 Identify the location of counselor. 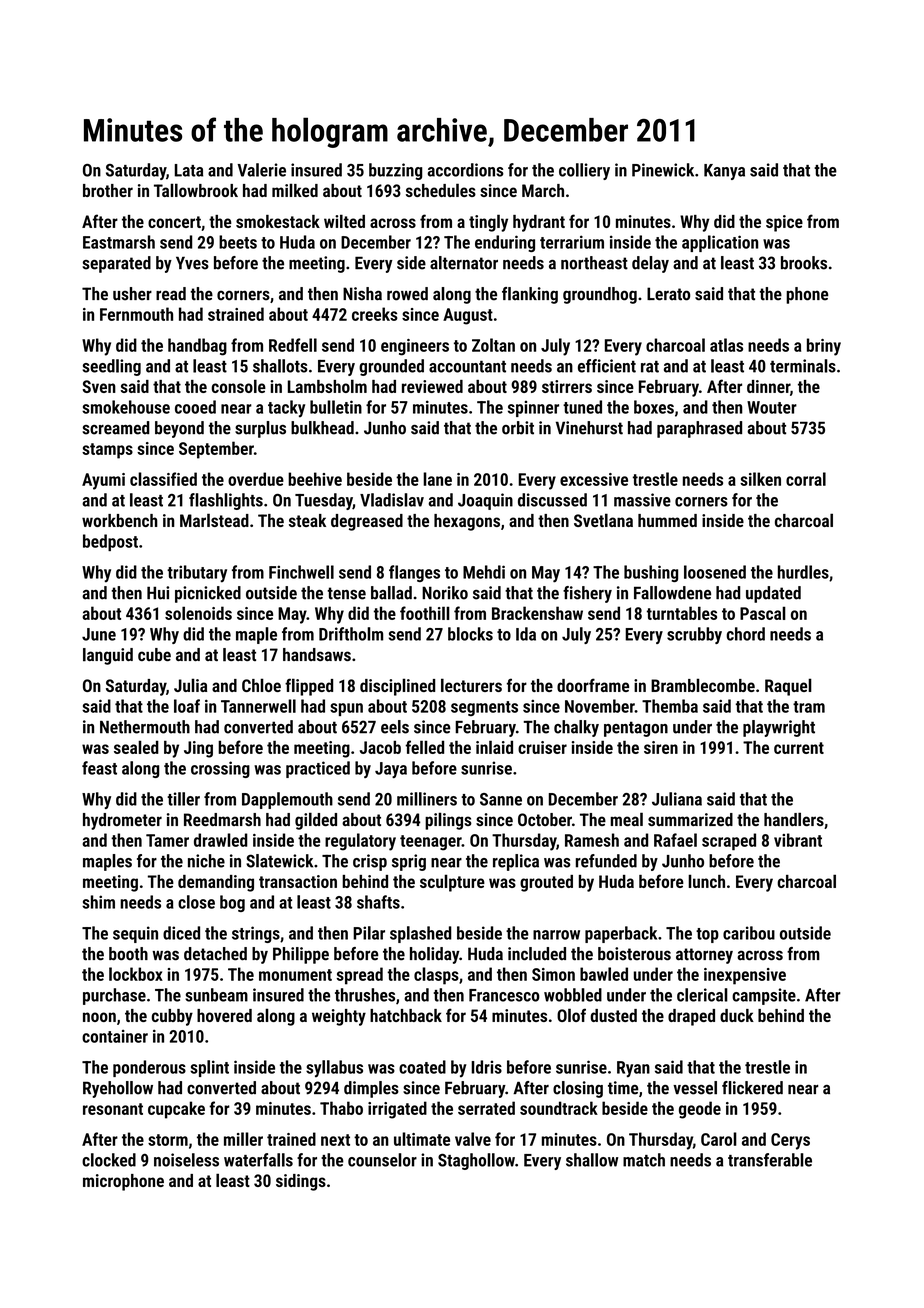
(382, 1160).
